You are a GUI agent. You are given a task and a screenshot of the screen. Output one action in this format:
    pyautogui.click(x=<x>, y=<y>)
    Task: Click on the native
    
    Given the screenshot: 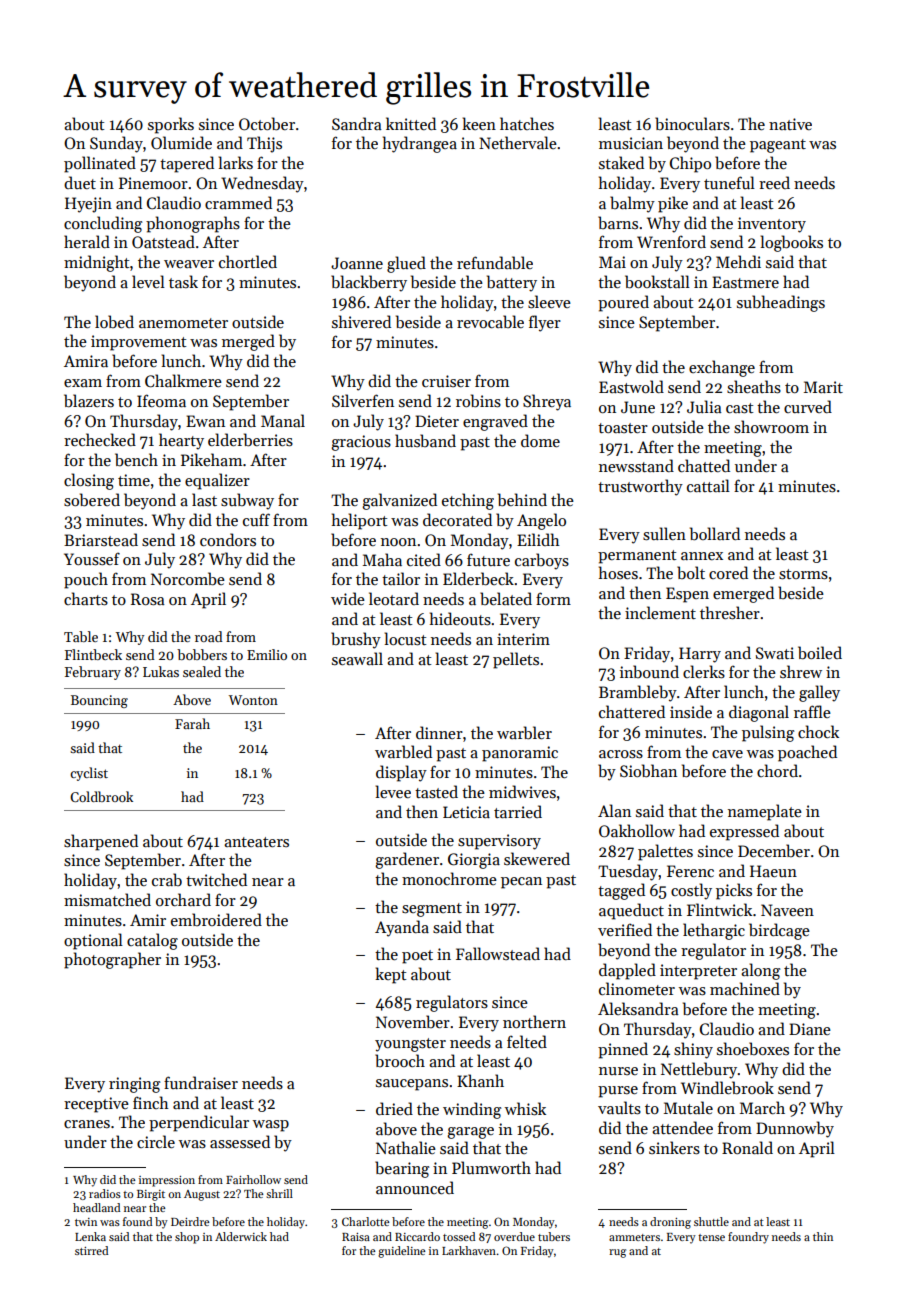 What is the action you would take?
    pyautogui.click(x=790, y=124)
